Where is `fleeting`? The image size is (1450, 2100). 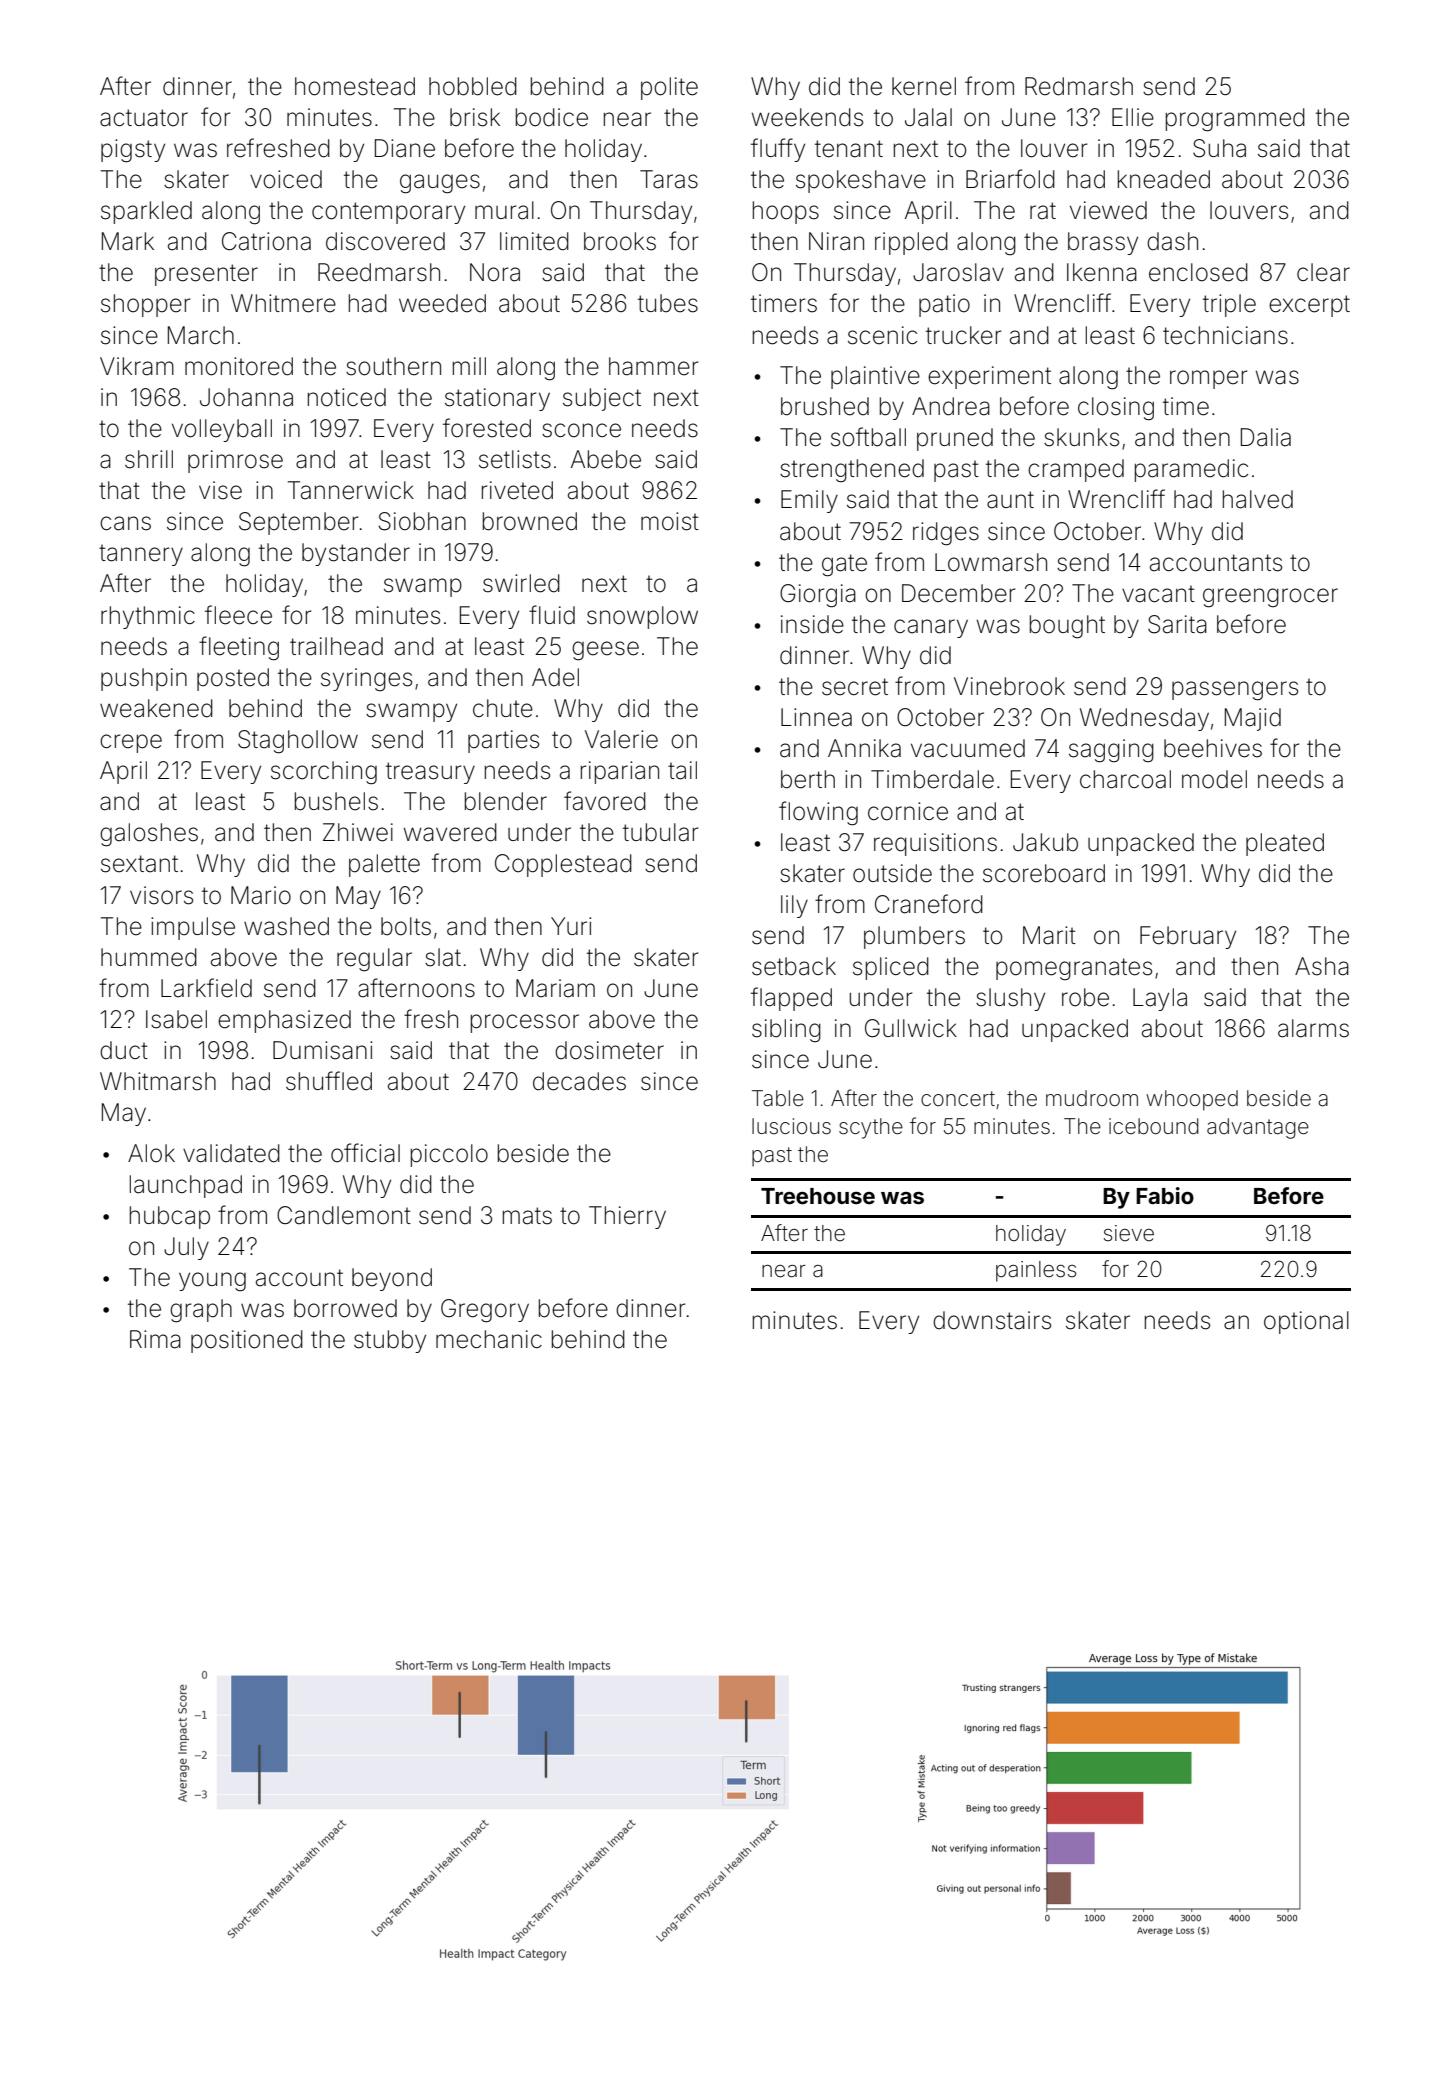 fleeting is located at coordinates (239, 648).
